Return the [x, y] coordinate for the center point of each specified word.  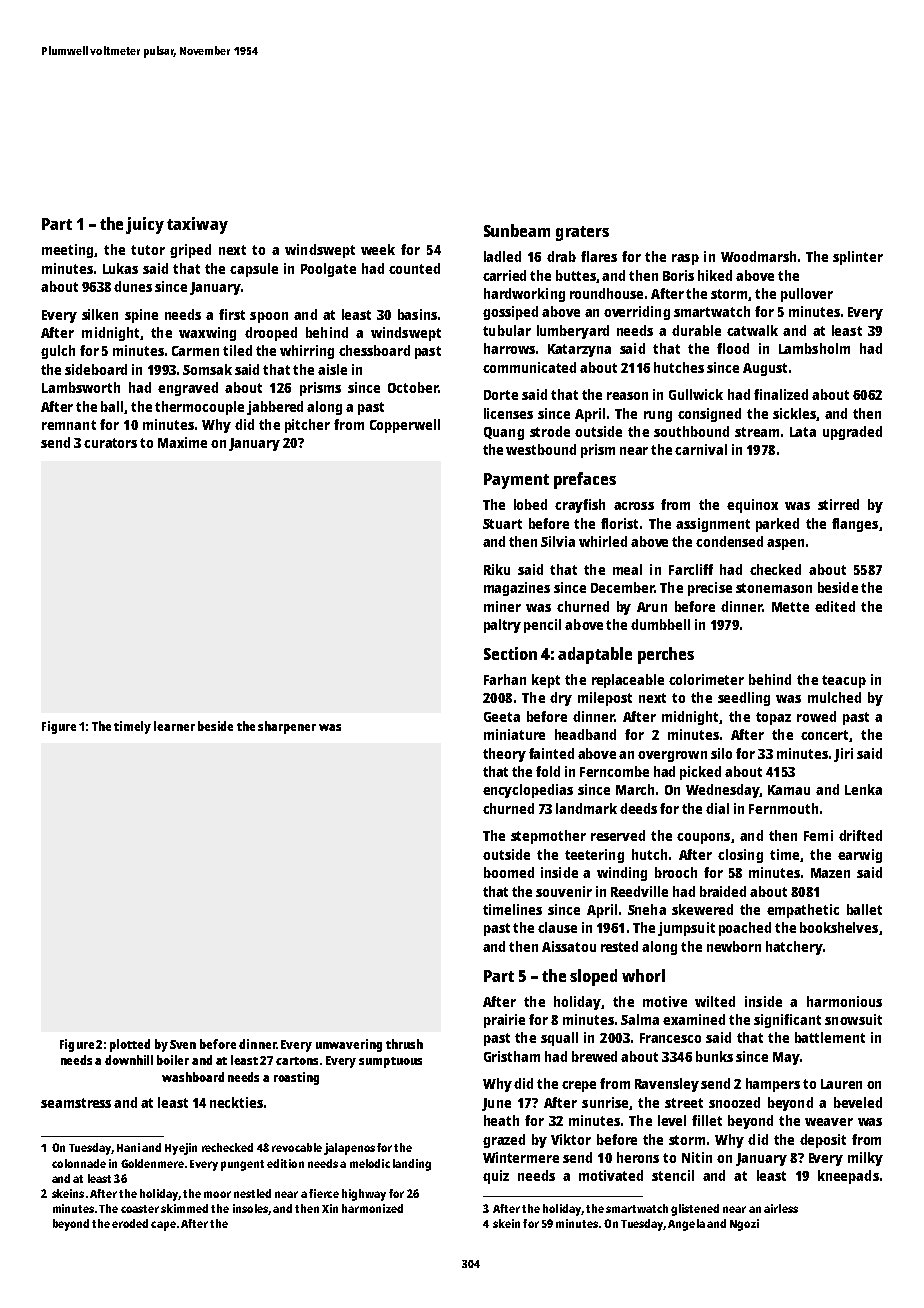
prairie [504, 1021]
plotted [130, 1045]
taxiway [197, 225]
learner [174, 726]
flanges [855, 525]
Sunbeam [517, 230]
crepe [579, 1086]
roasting [296, 1078]
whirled [603, 541]
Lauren [841, 1084]
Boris [678, 275]
